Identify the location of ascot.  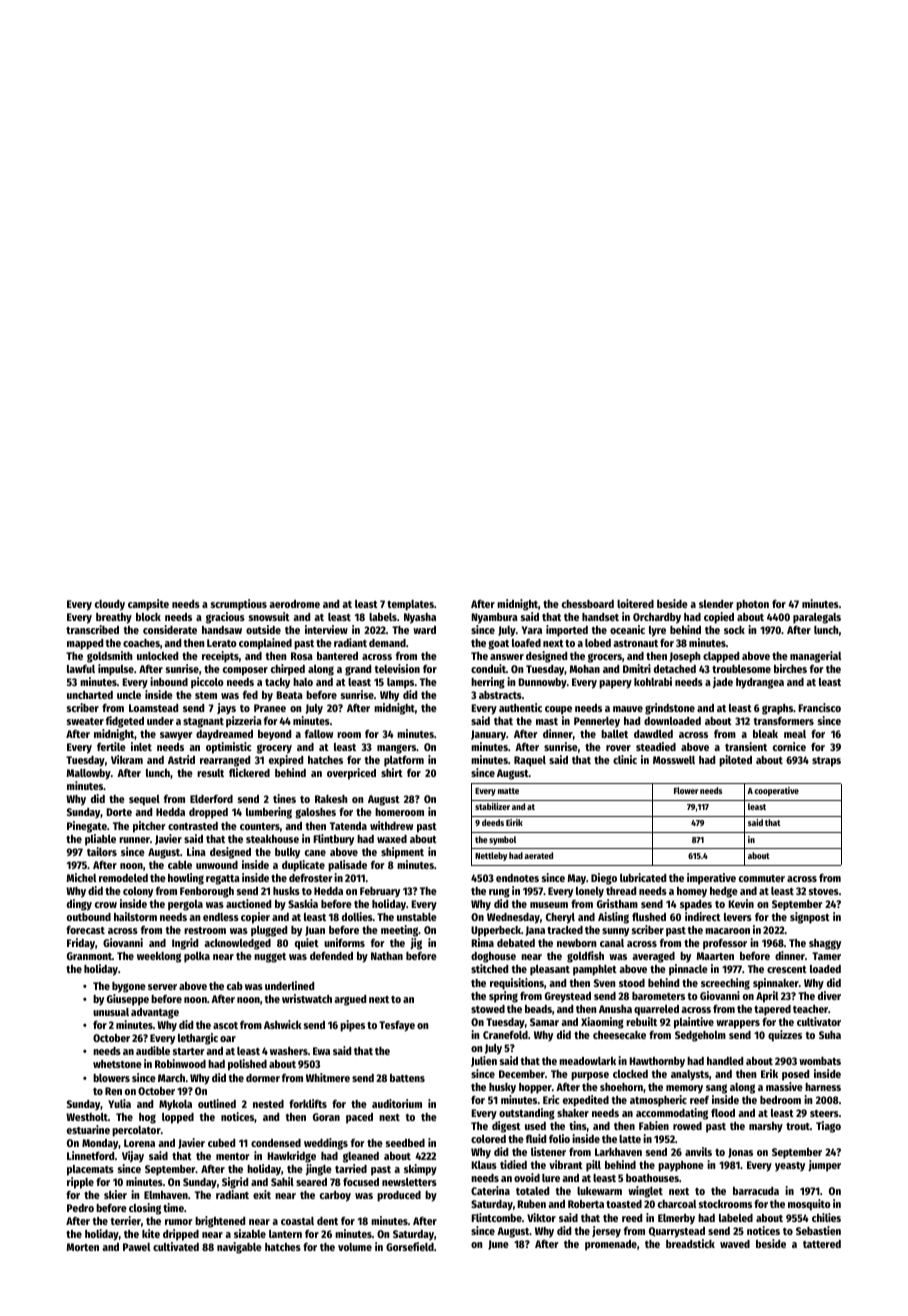
(225, 1025).
